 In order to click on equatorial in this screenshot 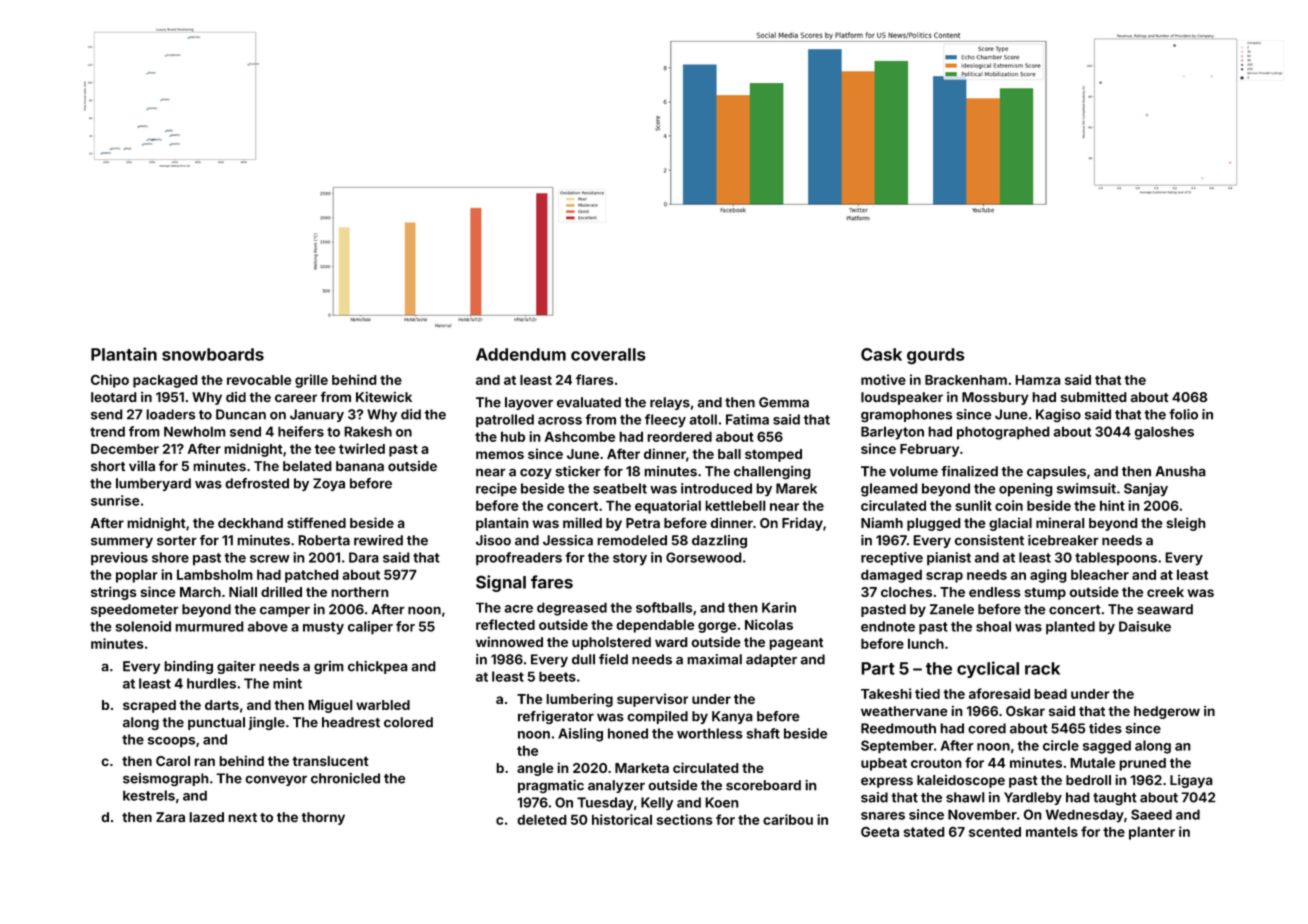, I will do `click(668, 507)`.
